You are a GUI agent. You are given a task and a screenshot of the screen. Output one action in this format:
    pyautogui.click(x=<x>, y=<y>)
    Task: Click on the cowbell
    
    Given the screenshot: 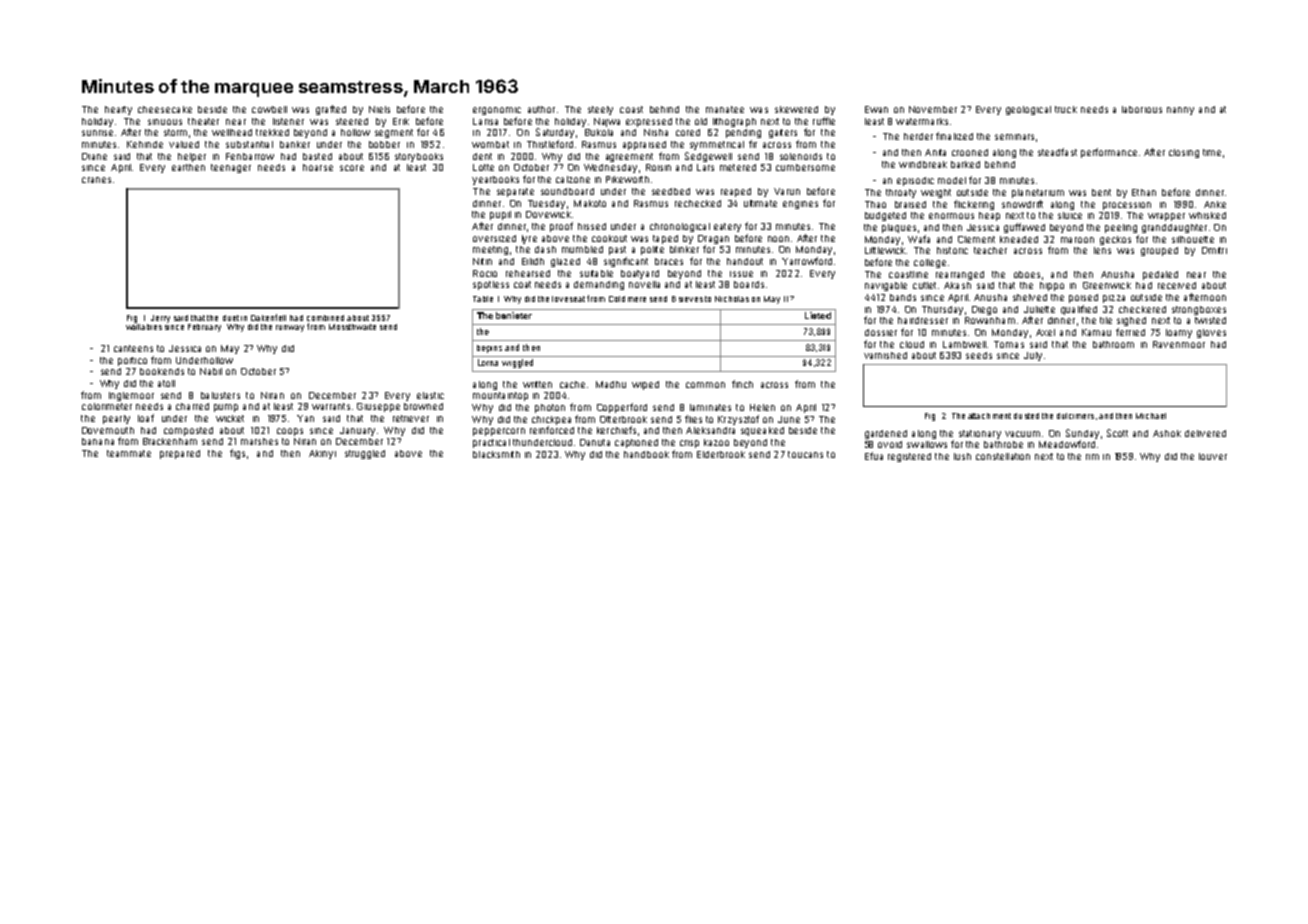 What is the action you would take?
    pyautogui.click(x=269, y=109)
